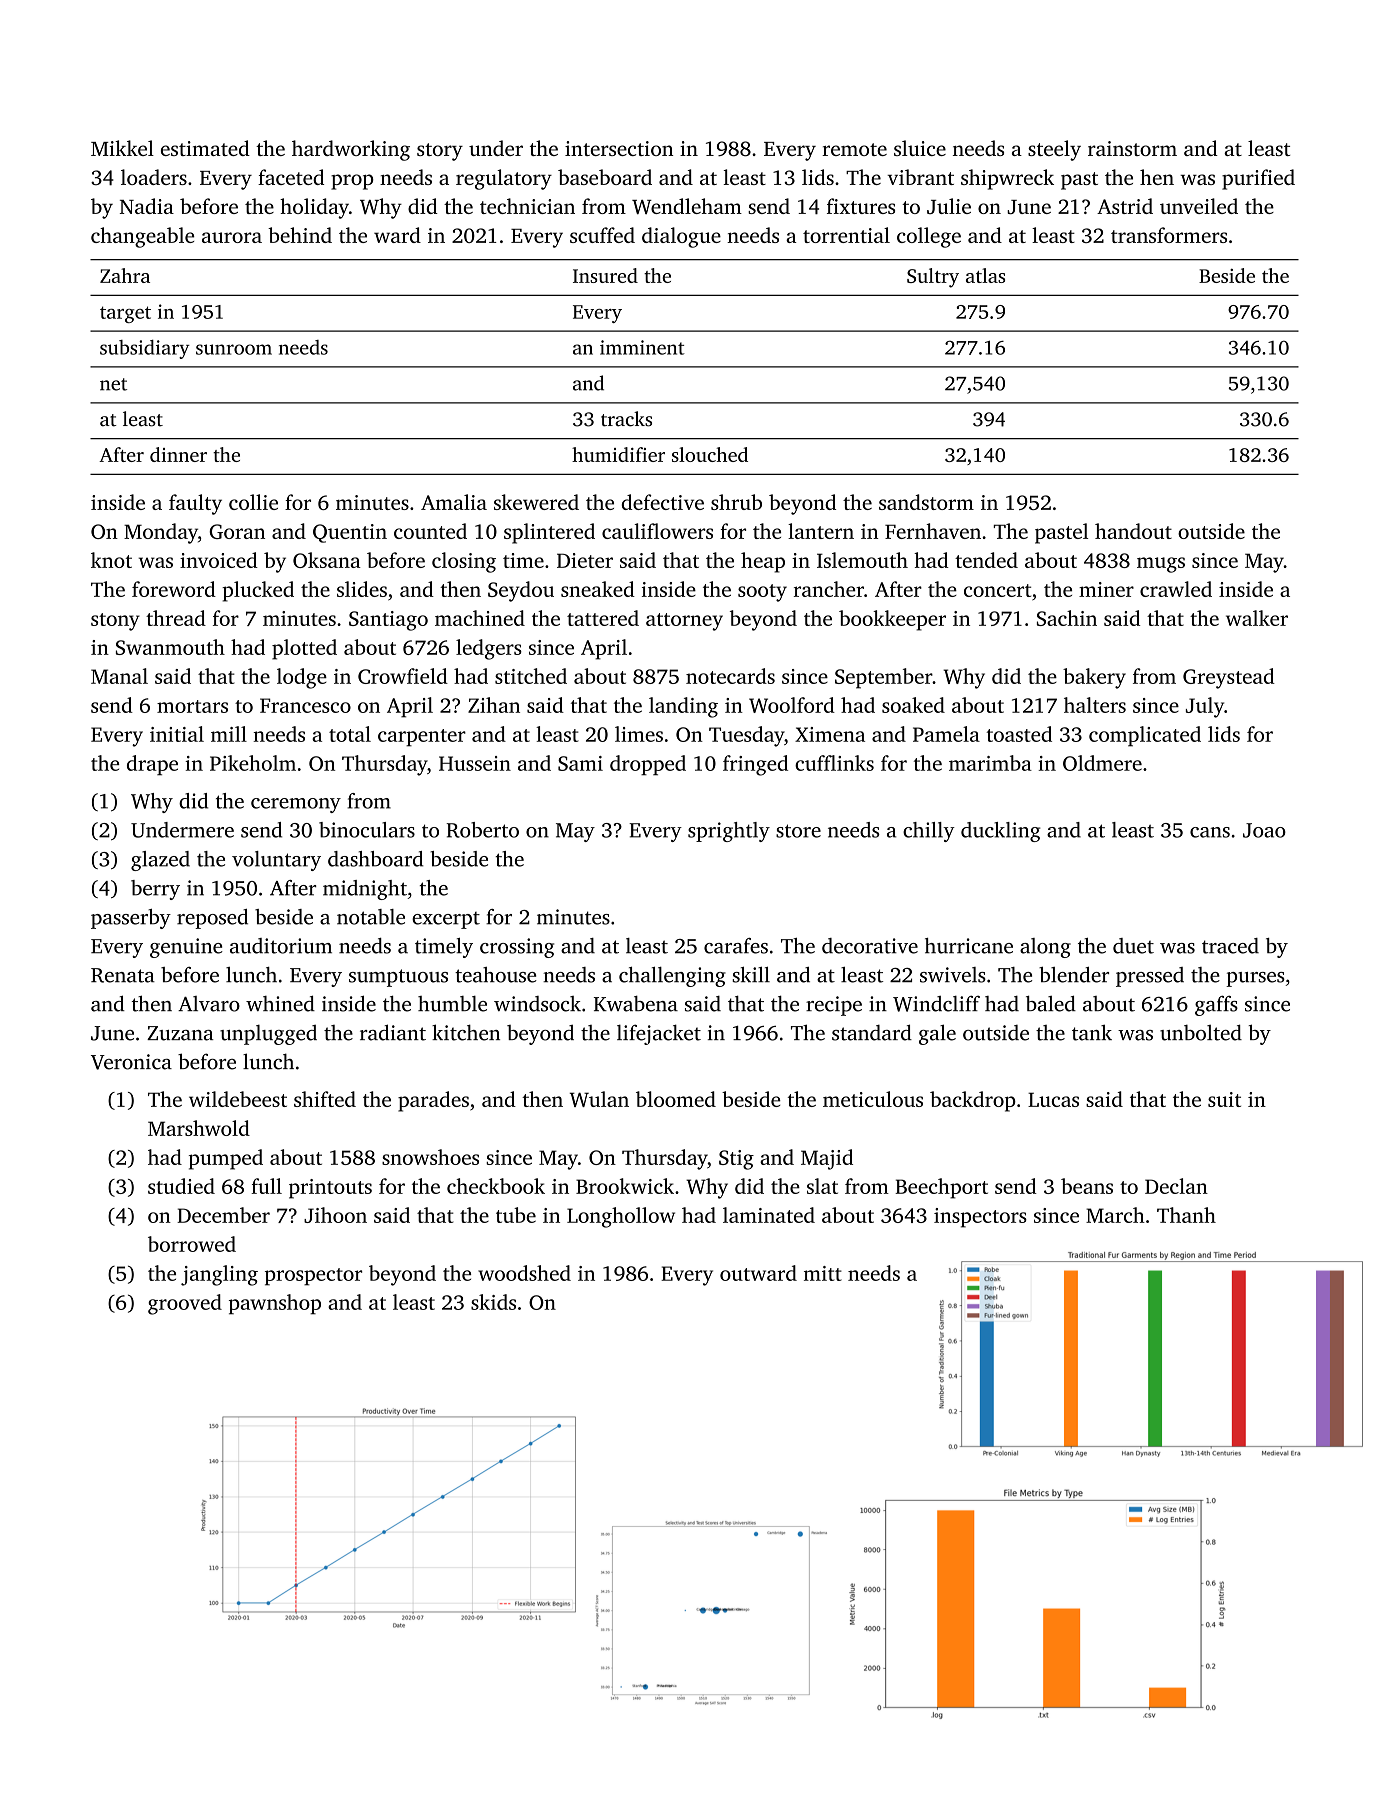 Image resolution: width=1389 pixels, height=1798 pixels. What do you see at coordinates (1132, 148) in the document?
I see `rainstorm` at bounding box center [1132, 148].
